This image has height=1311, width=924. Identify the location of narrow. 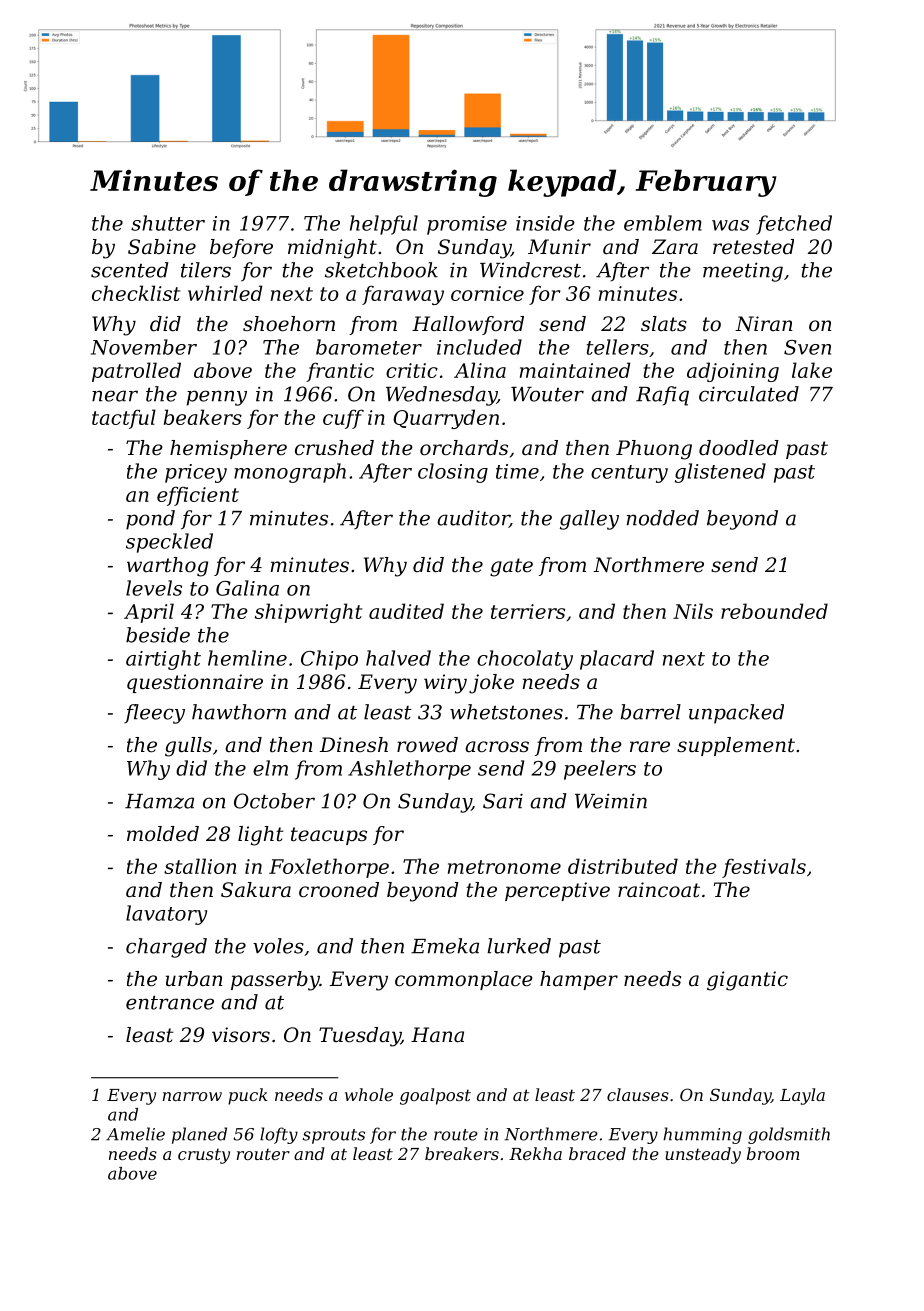
(192, 1096).
